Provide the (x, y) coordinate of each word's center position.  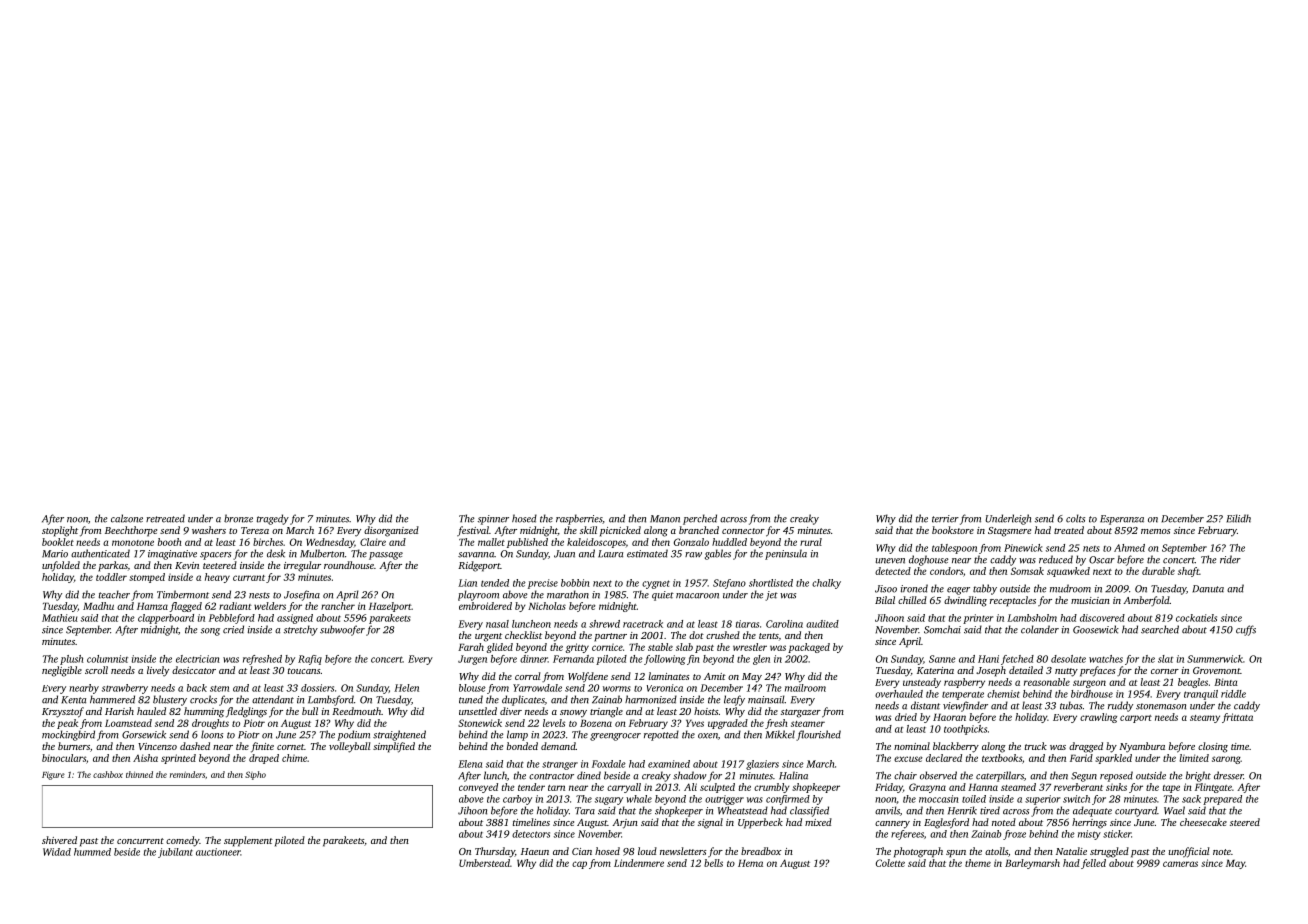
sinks (1116, 787)
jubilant (175, 853)
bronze (238, 518)
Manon (665, 519)
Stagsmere (1009, 532)
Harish (119, 711)
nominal (912, 746)
